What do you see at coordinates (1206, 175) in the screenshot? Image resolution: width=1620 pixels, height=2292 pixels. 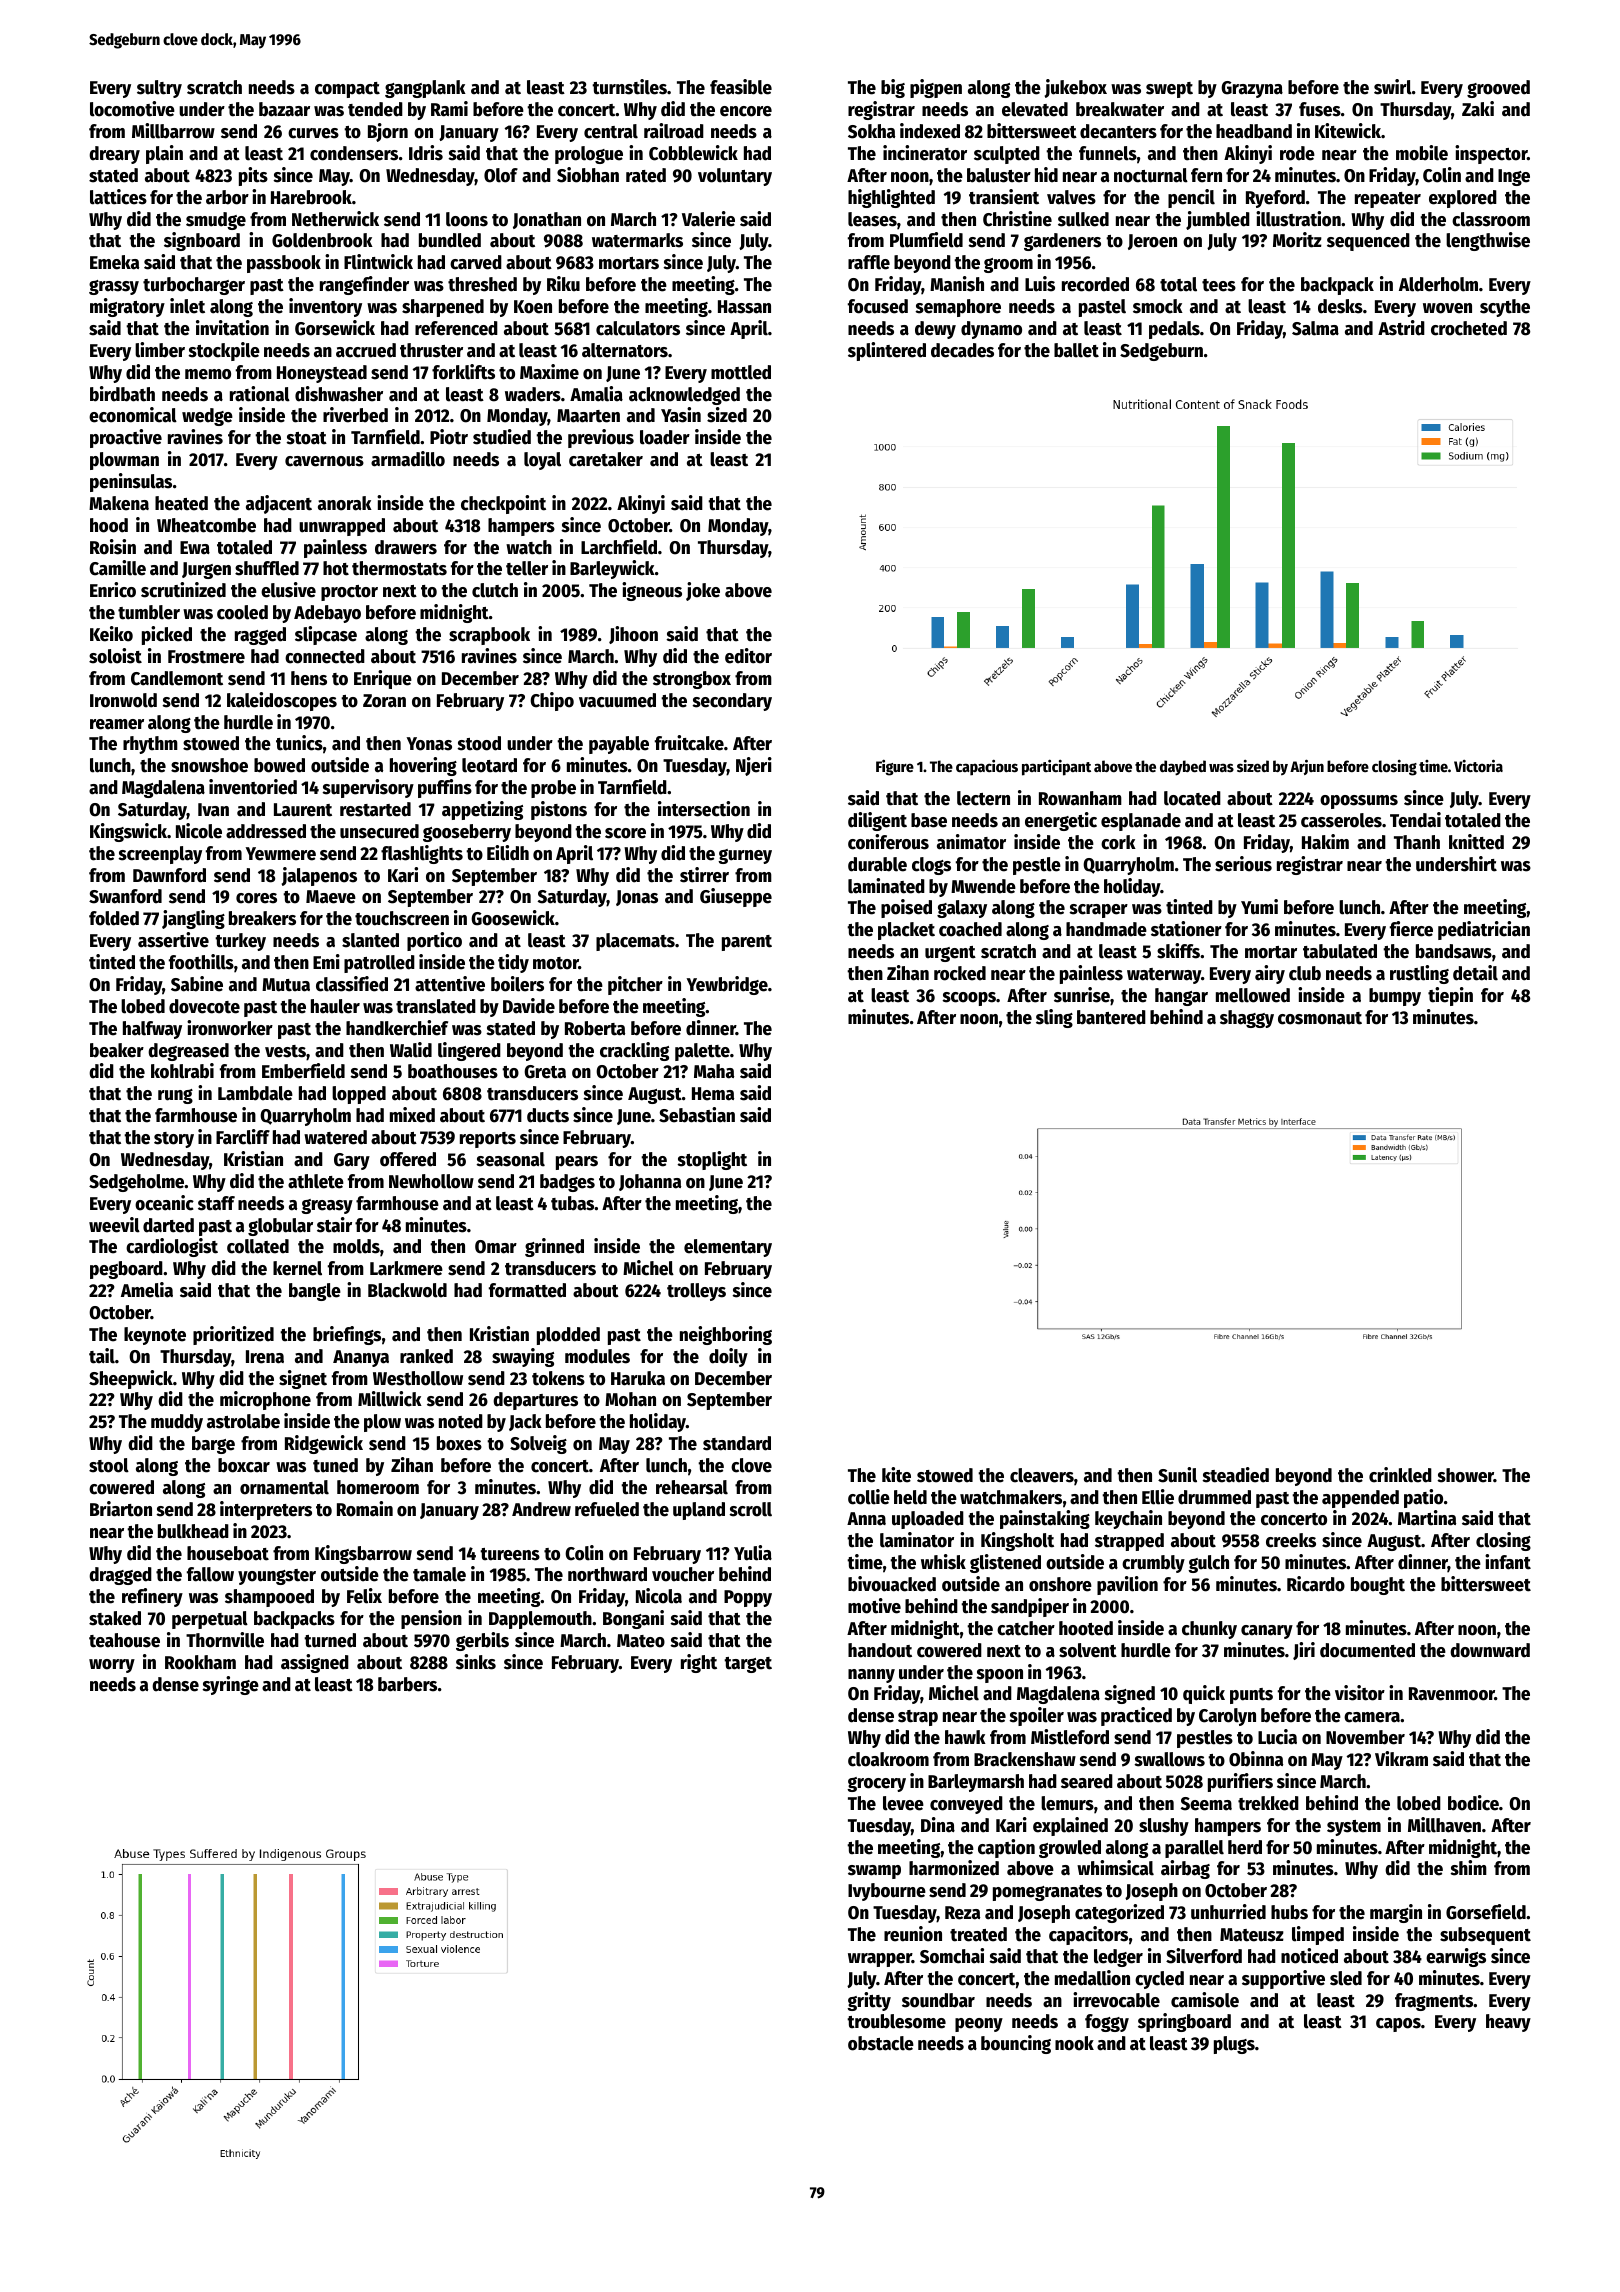 I see `fern` at bounding box center [1206, 175].
